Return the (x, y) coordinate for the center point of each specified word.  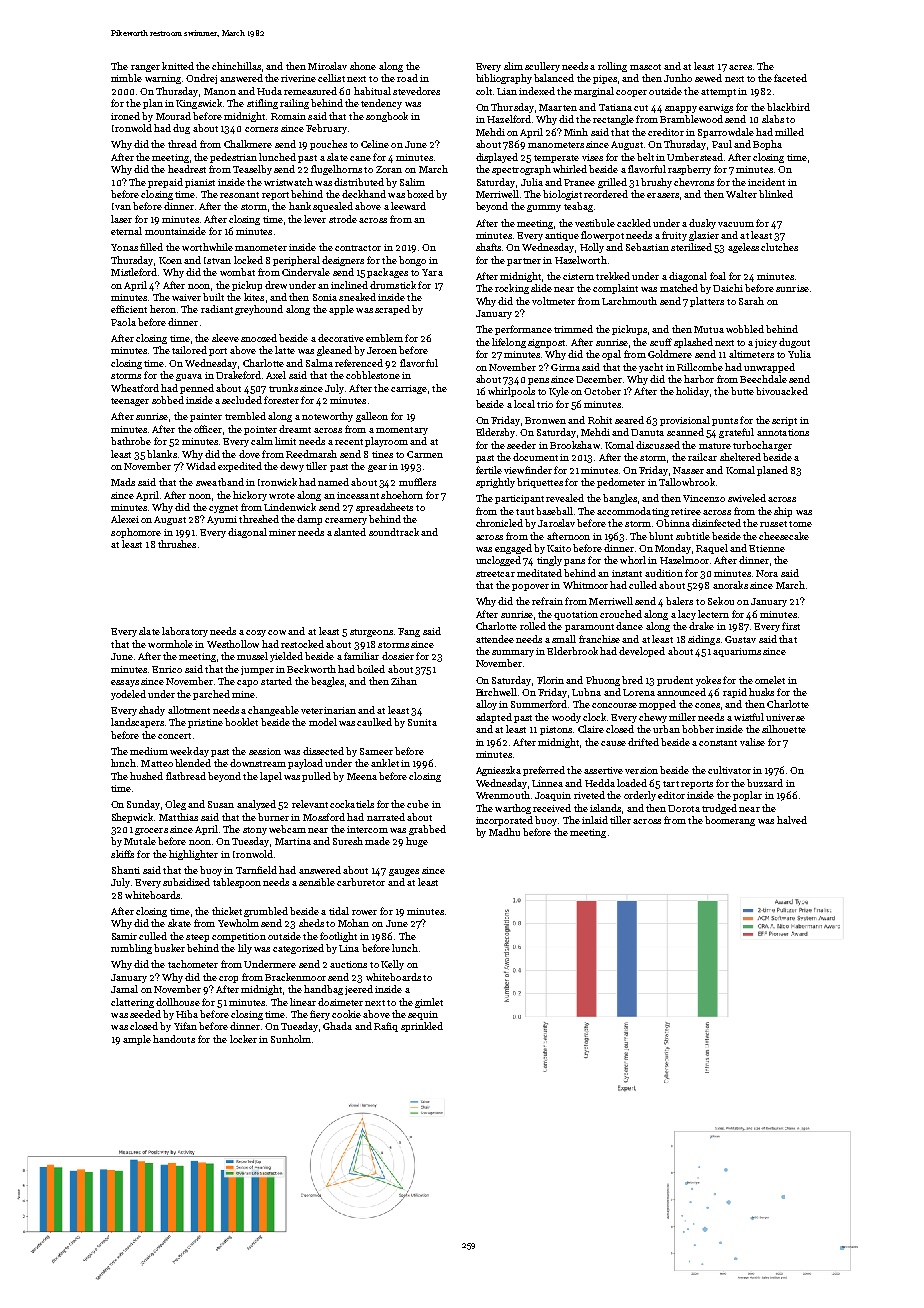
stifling (262, 104)
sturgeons (371, 633)
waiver (186, 297)
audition (664, 573)
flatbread (186, 776)
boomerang (730, 821)
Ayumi (222, 520)
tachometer (193, 964)
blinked (776, 194)
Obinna (673, 523)
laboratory (185, 632)
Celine (375, 144)
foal (718, 276)
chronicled (499, 523)
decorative (341, 338)
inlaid (595, 820)
